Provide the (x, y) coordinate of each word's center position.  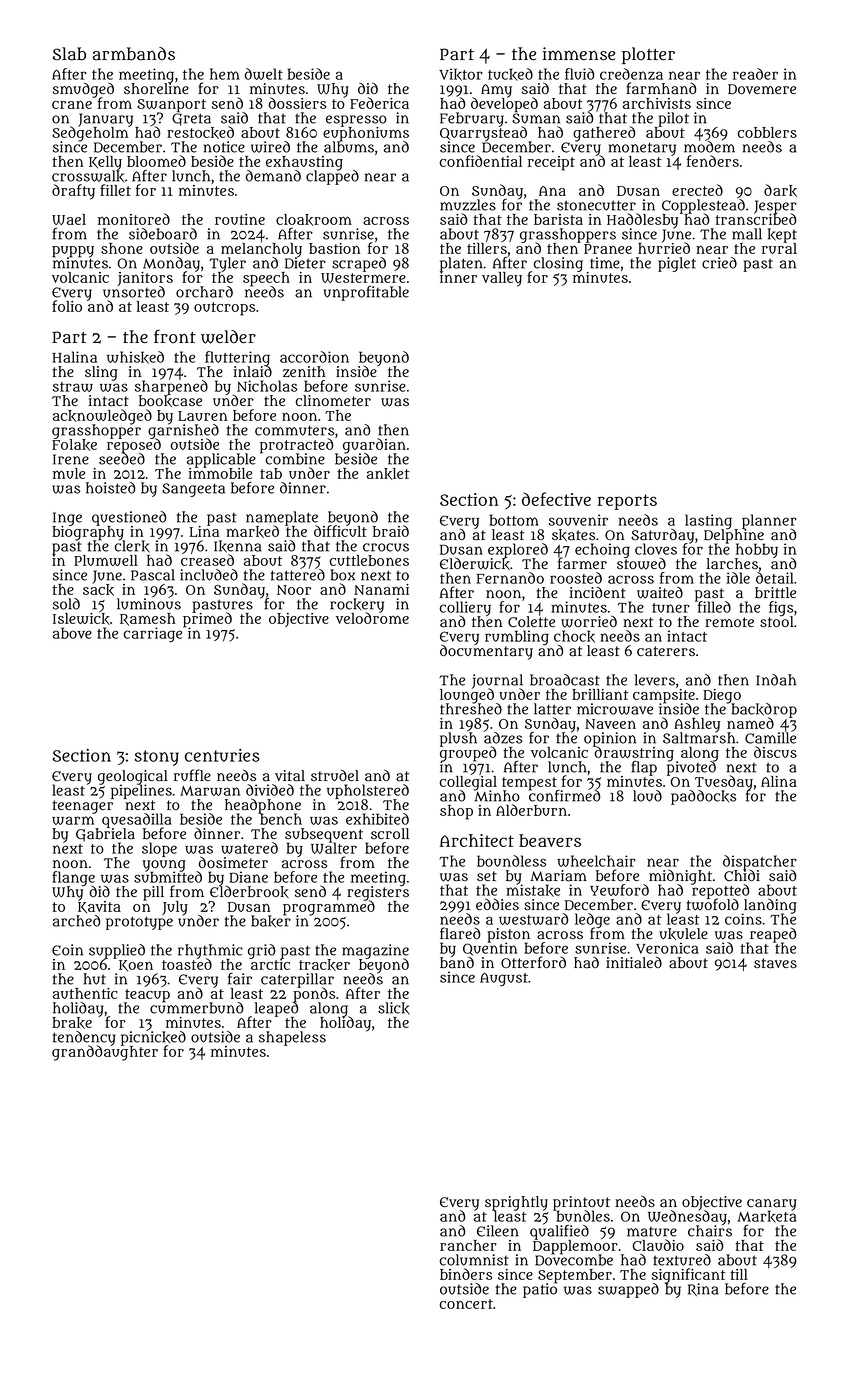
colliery (465, 608)
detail (775, 578)
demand (273, 176)
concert (466, 1304)
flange (73, 878)
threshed (471, 709)
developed (504, 105)
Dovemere (762, 89)
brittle (775, 593)
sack (98, 590)
